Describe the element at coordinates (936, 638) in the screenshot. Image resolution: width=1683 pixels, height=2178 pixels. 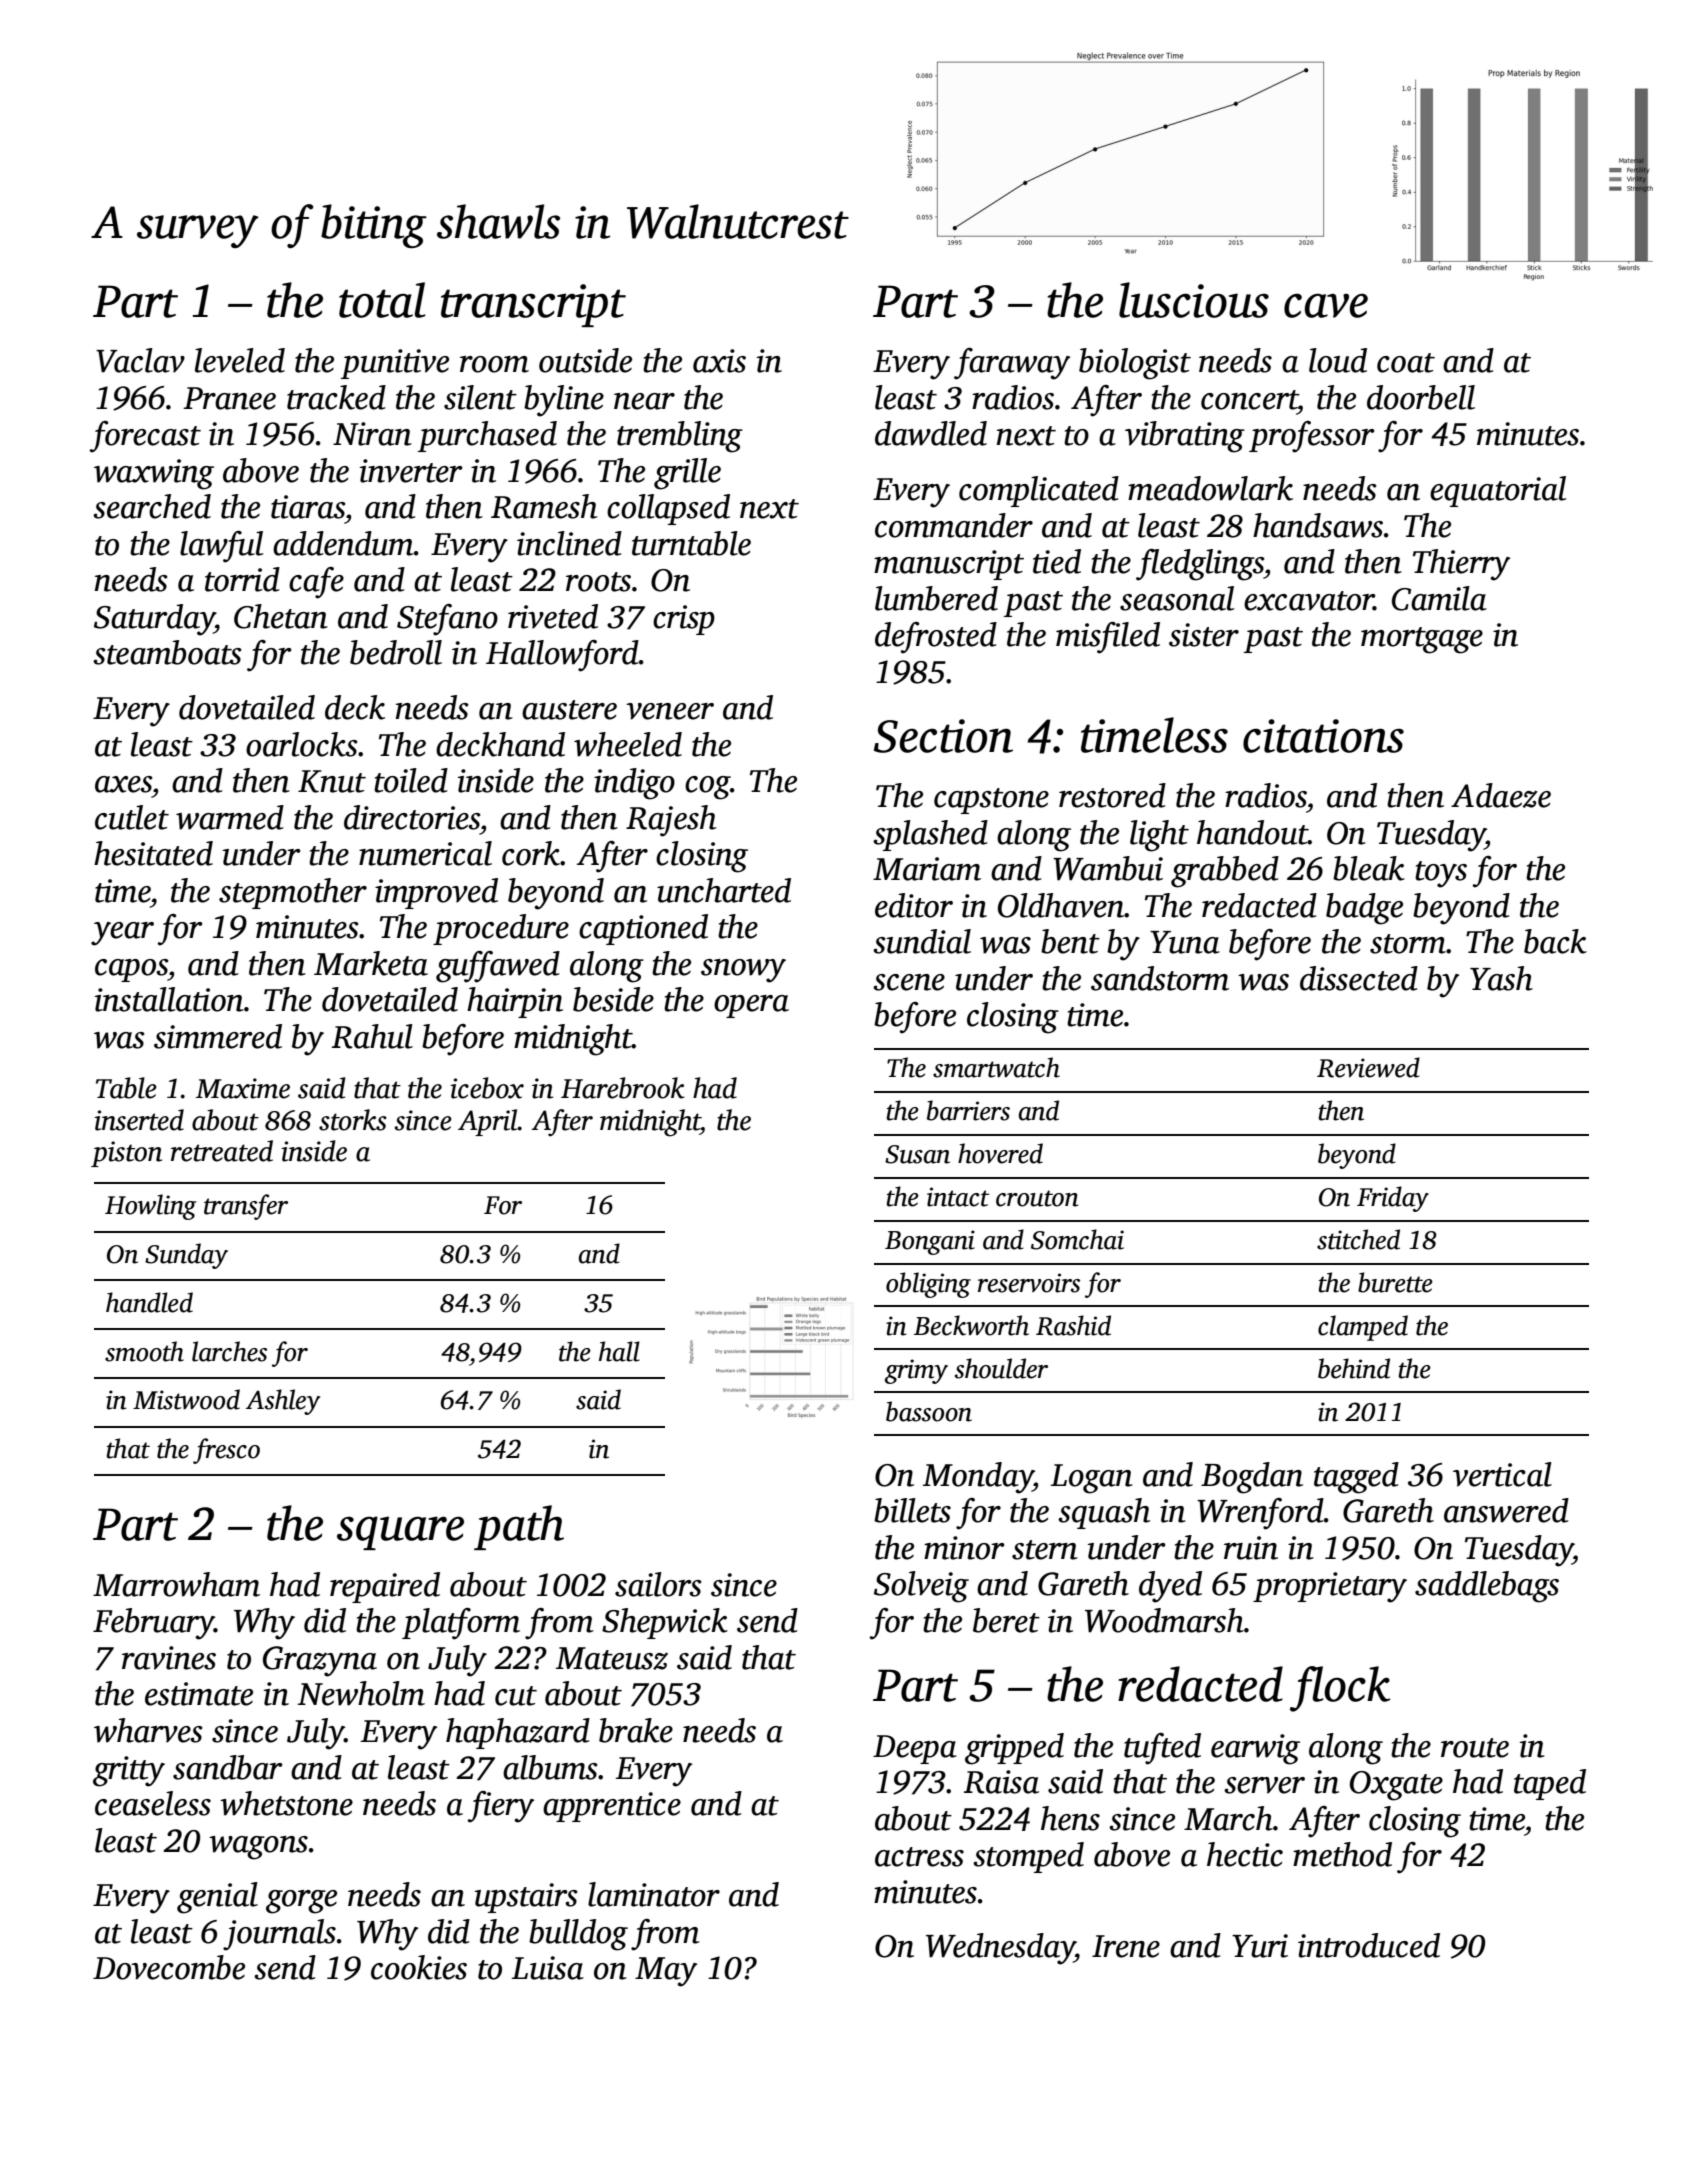
I see `defrosted` at that location.
